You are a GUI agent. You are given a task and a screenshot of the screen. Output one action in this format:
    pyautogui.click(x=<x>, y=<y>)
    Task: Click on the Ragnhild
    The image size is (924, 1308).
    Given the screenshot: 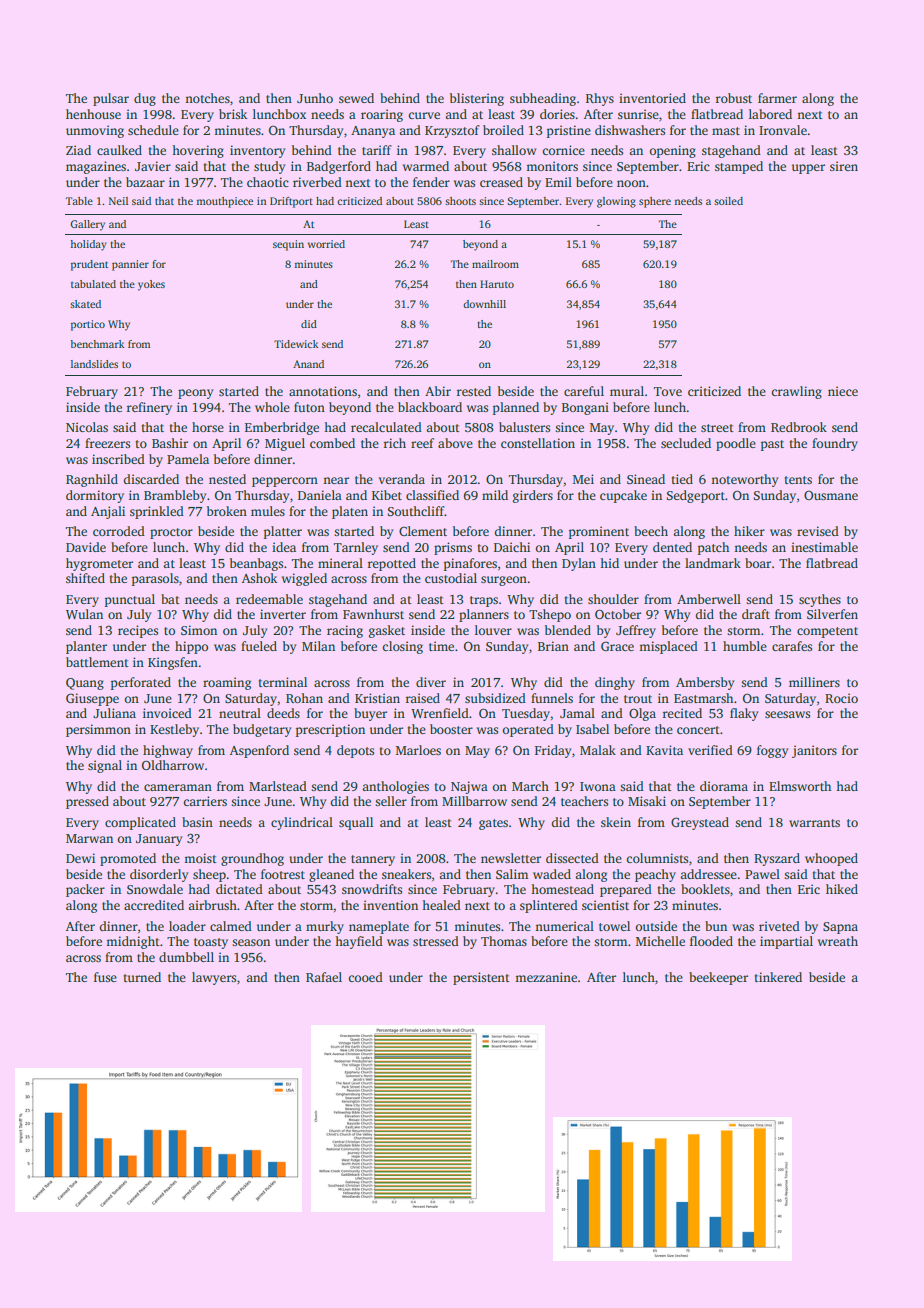 What is the action you would take?
    pyautogui.click(x=92, y=480)
